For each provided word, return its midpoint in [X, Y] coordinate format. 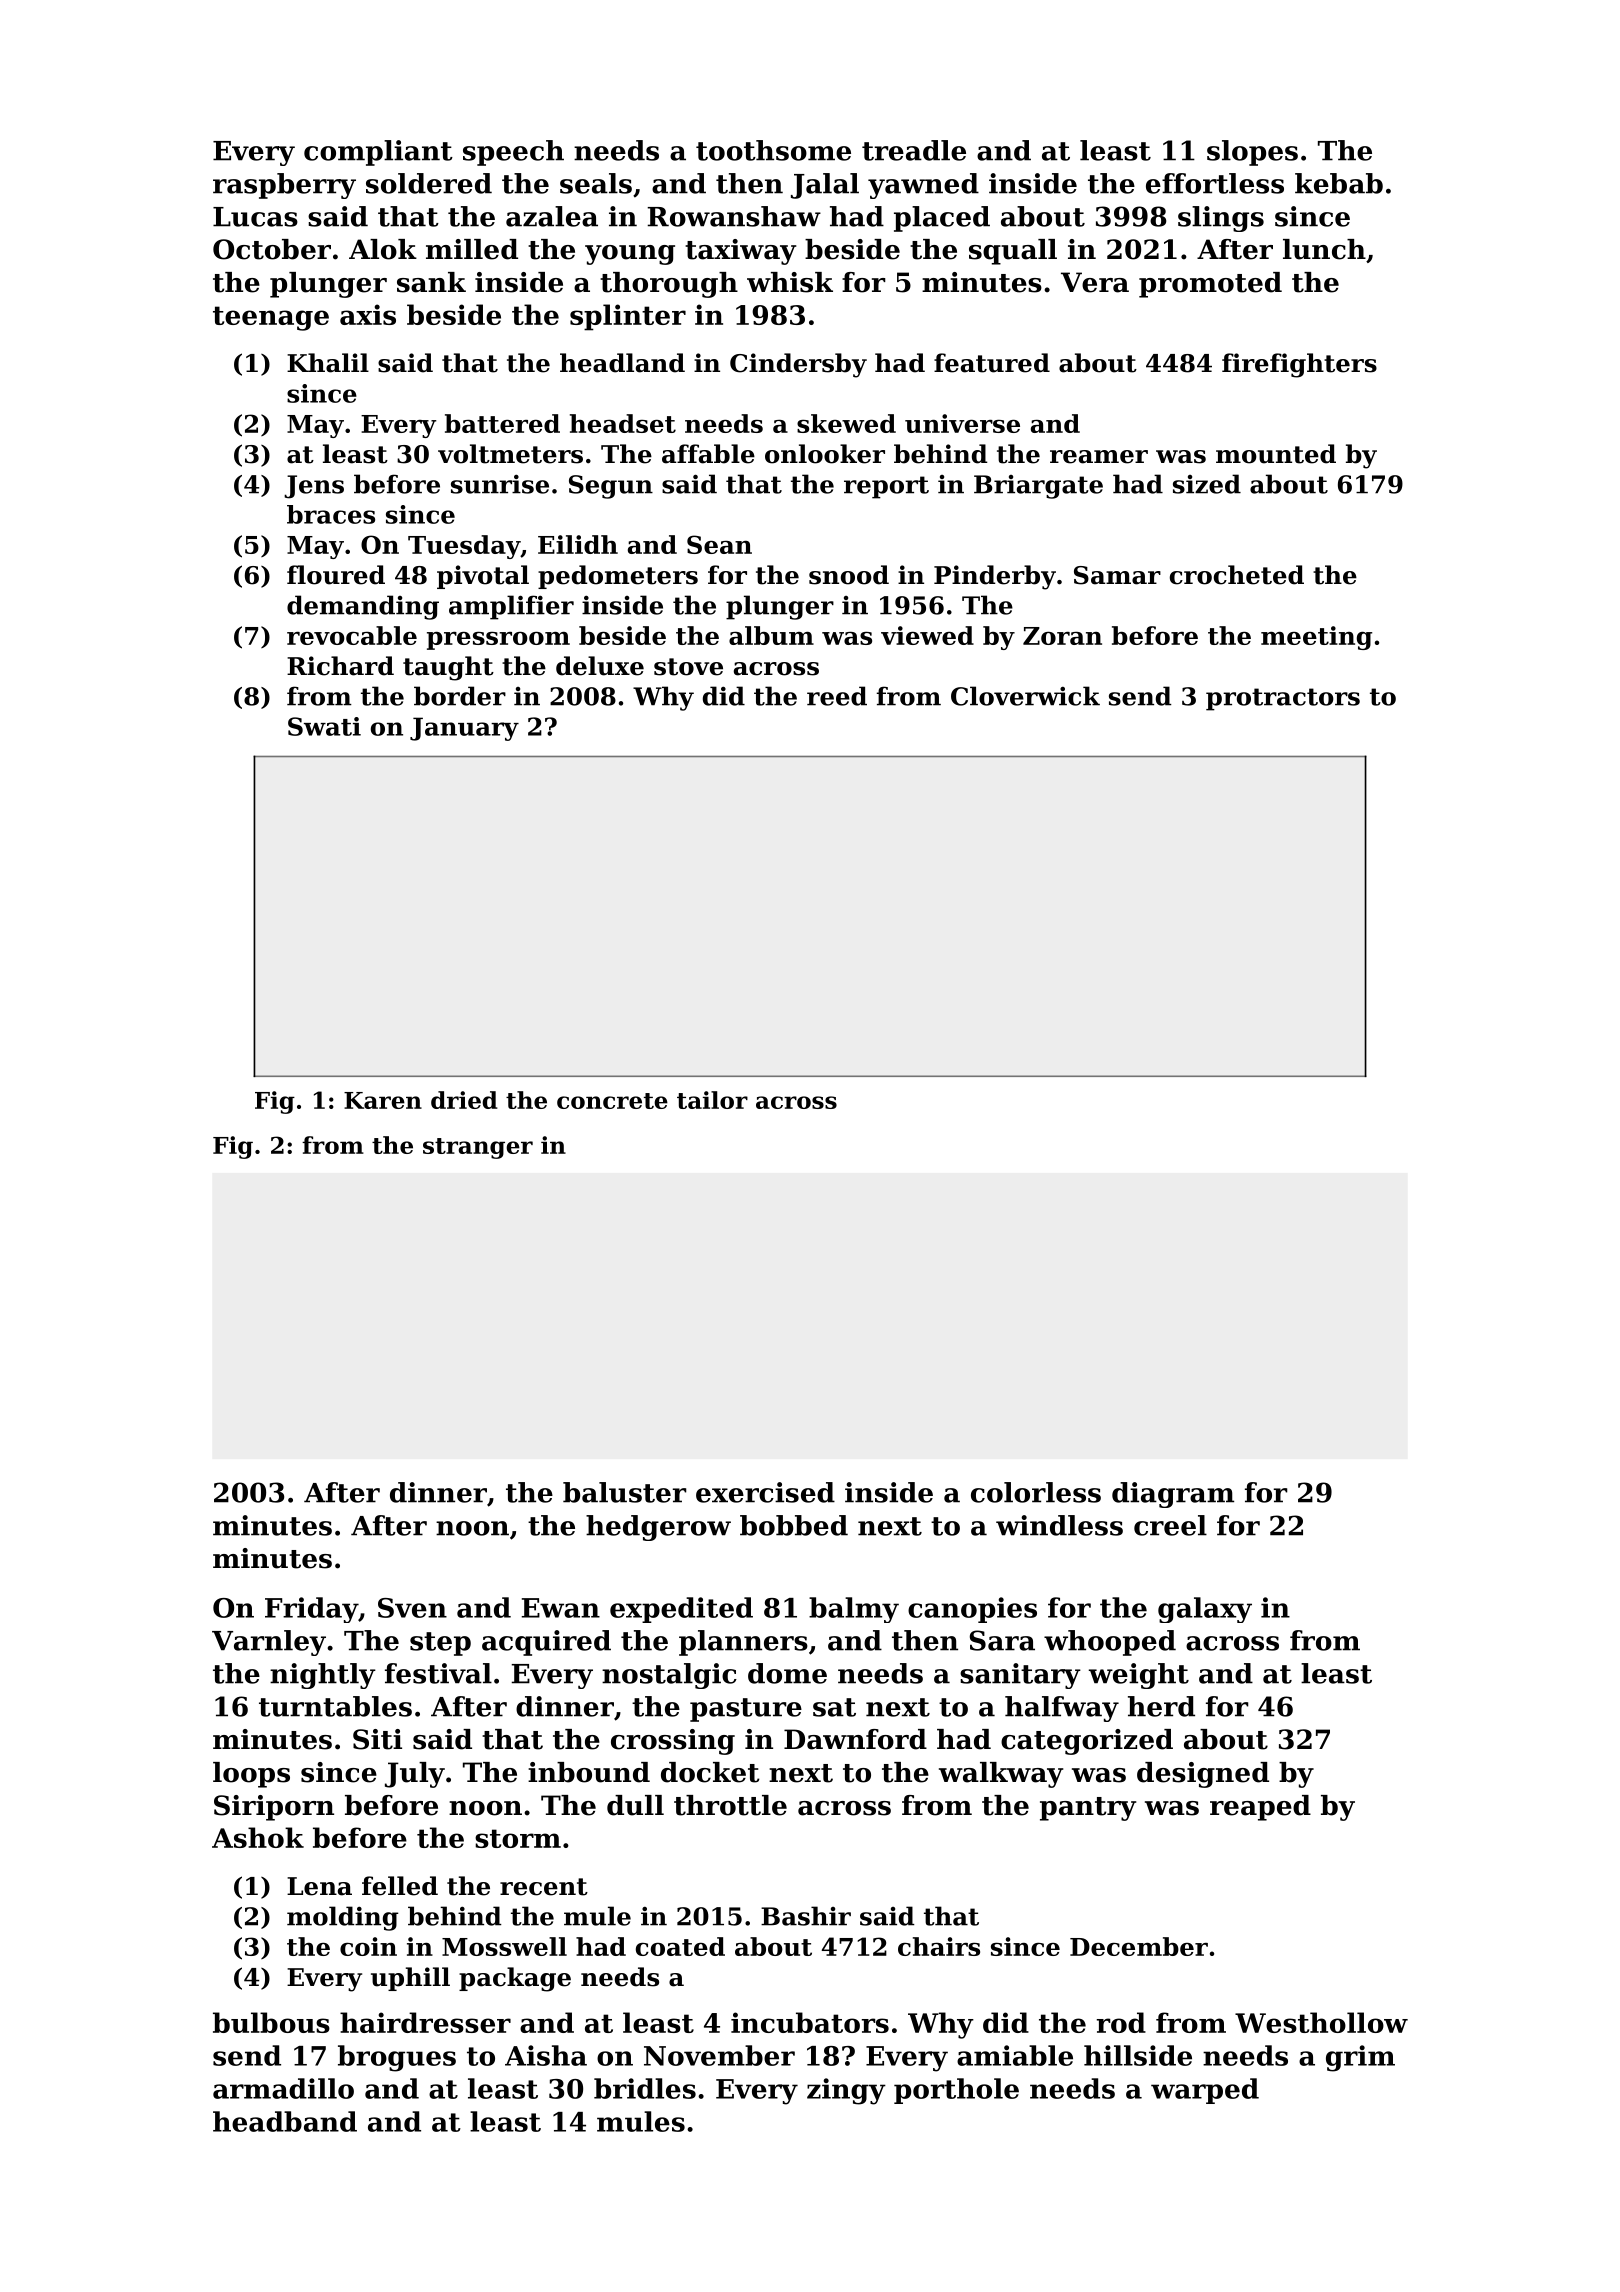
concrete [612, 1101]
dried [464, 1100]
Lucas [255, 217]
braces [331, 514]
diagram [1173, 1495]
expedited [681, 1610]
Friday [311, 1610]
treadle [914, 150]
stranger [478, 1148]
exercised [765, 1492]
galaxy [1205, 1610]
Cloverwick [1025, 696]
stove [688, 667]
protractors [1283, 699]
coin [368, 1946]
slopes [1252, 153]
